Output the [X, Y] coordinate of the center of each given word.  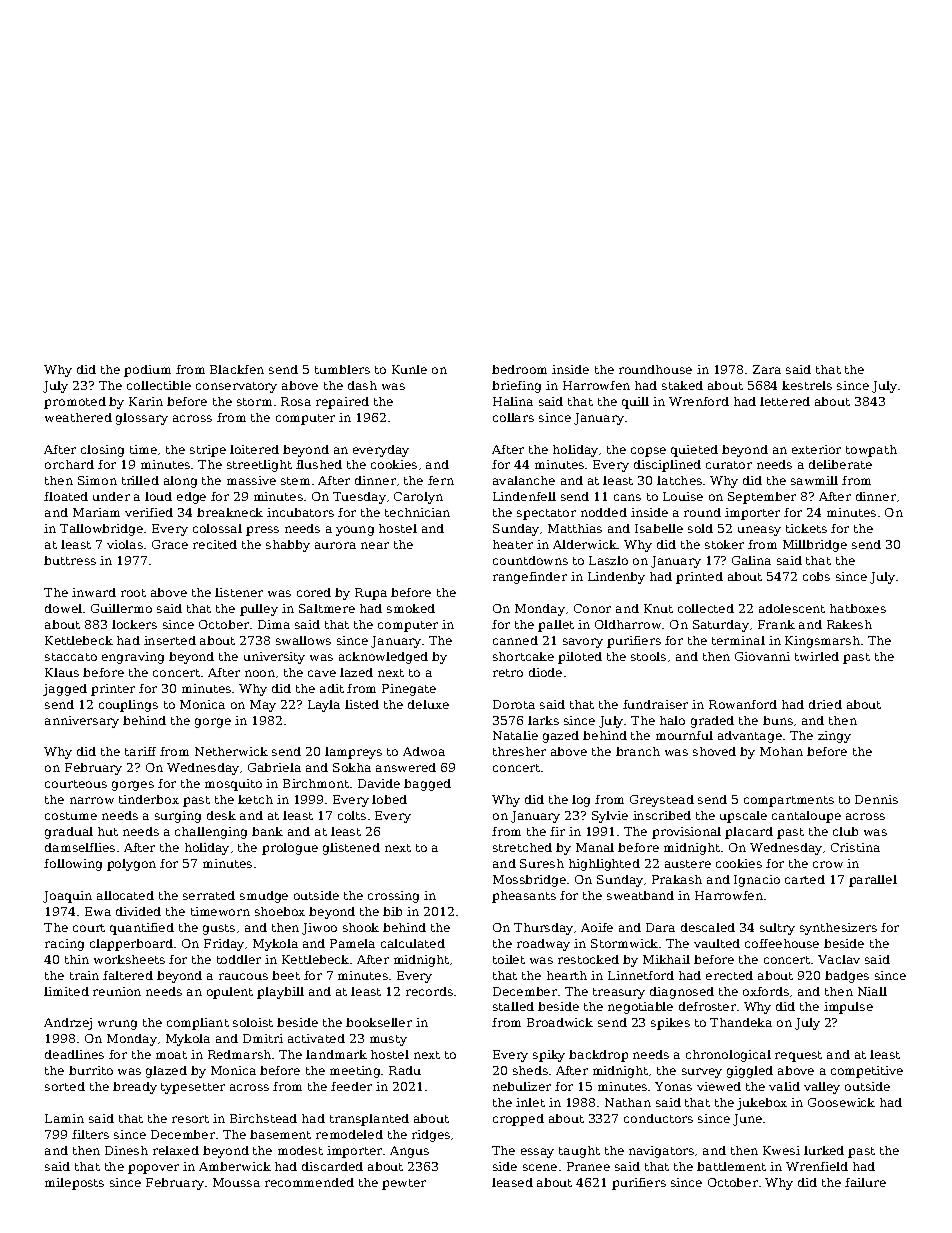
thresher [519, 751]
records [429, 991]
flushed [319, 464]
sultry [777, 929]
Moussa [236, 1182]
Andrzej [68, 1024]
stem [295, 481]
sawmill [814, 480]
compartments [789, 801]
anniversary [82, 722]
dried [825, 704]
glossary [142, 419]
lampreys [353, 753]
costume [71, 816]
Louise [683, 496]
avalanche [524, 480]
